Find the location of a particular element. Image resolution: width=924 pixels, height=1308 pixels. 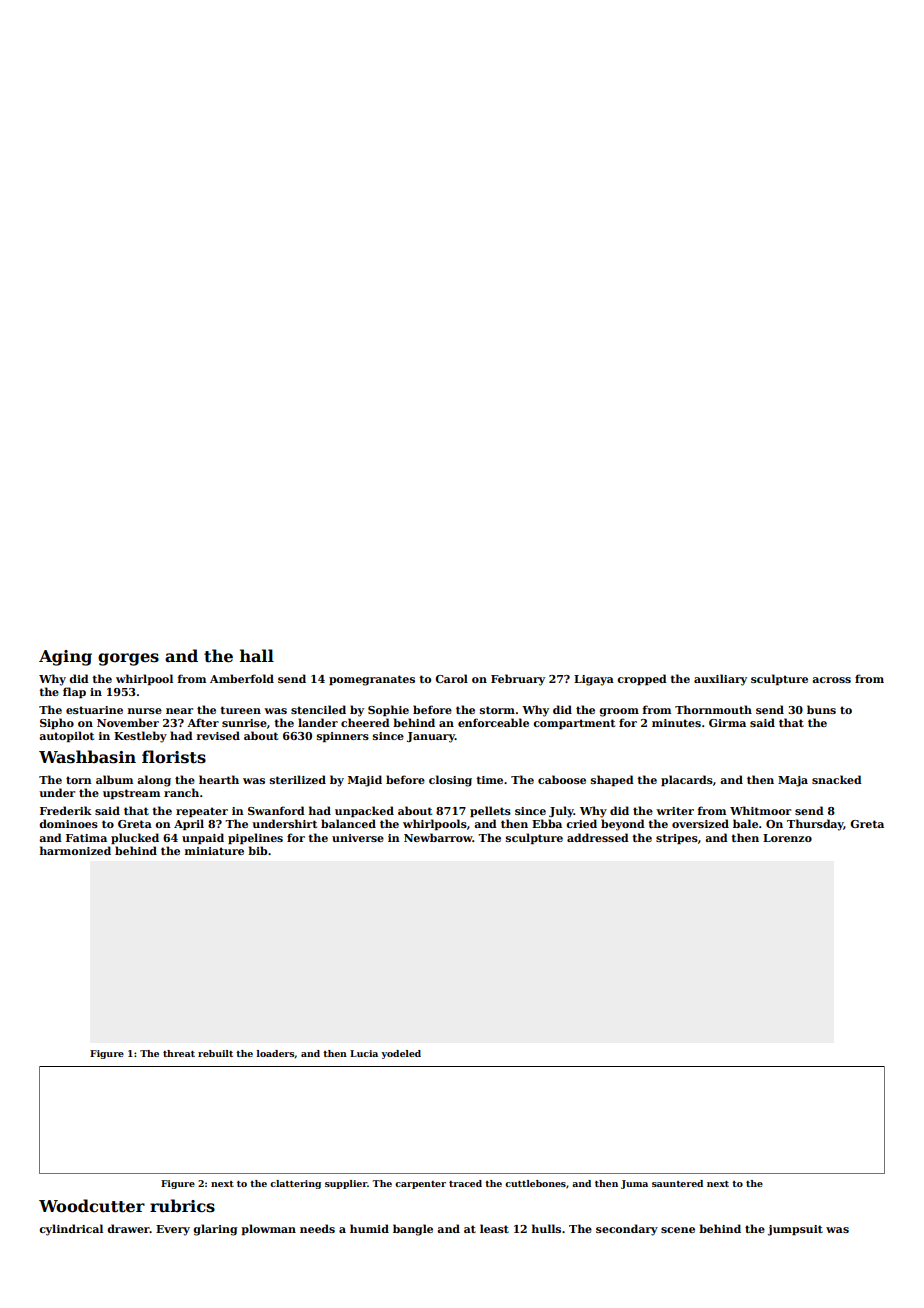

addressed is located at coordinates (598, 837).
